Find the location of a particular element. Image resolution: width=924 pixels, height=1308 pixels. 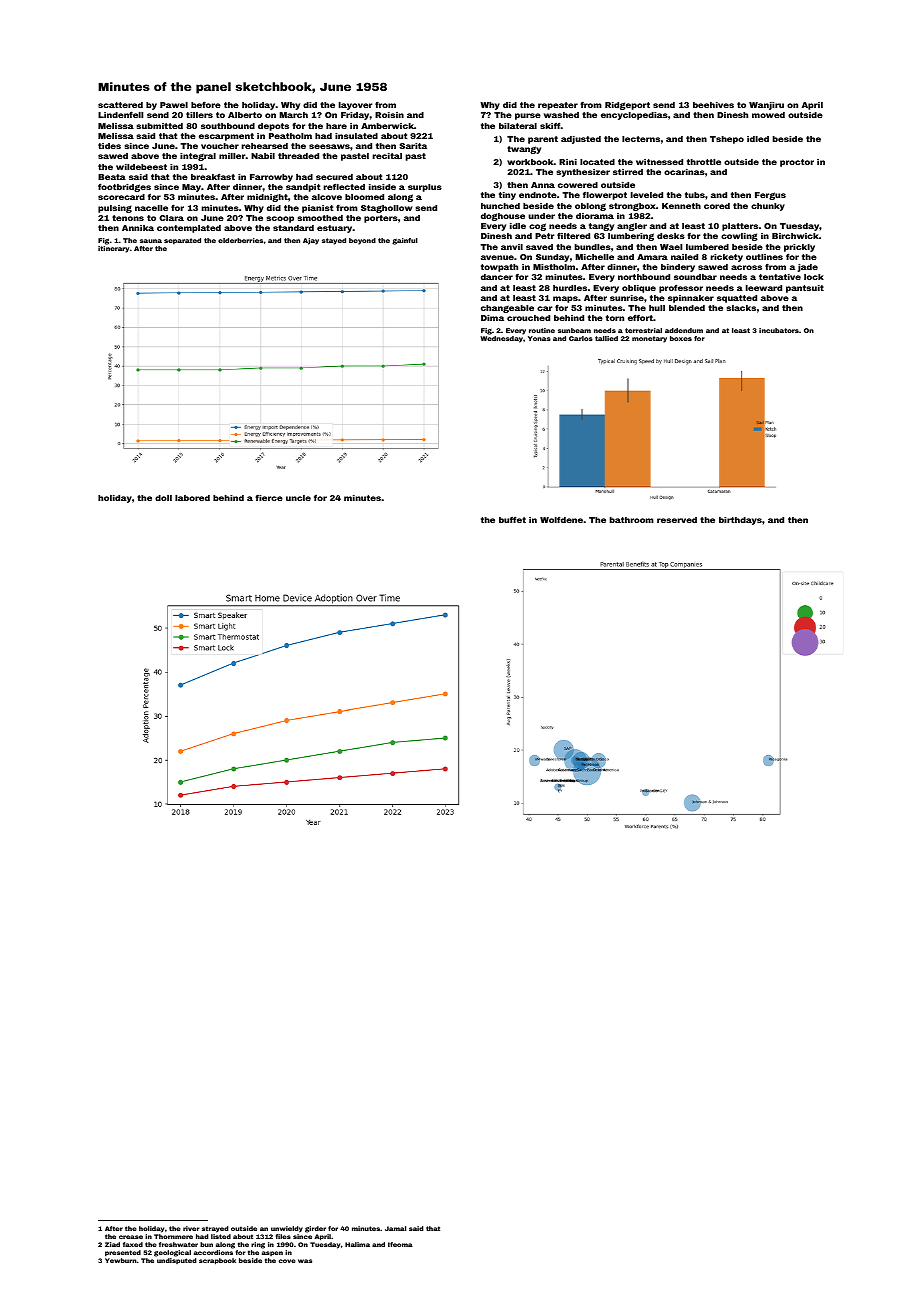

doll is located at coordinates (163, 498).
